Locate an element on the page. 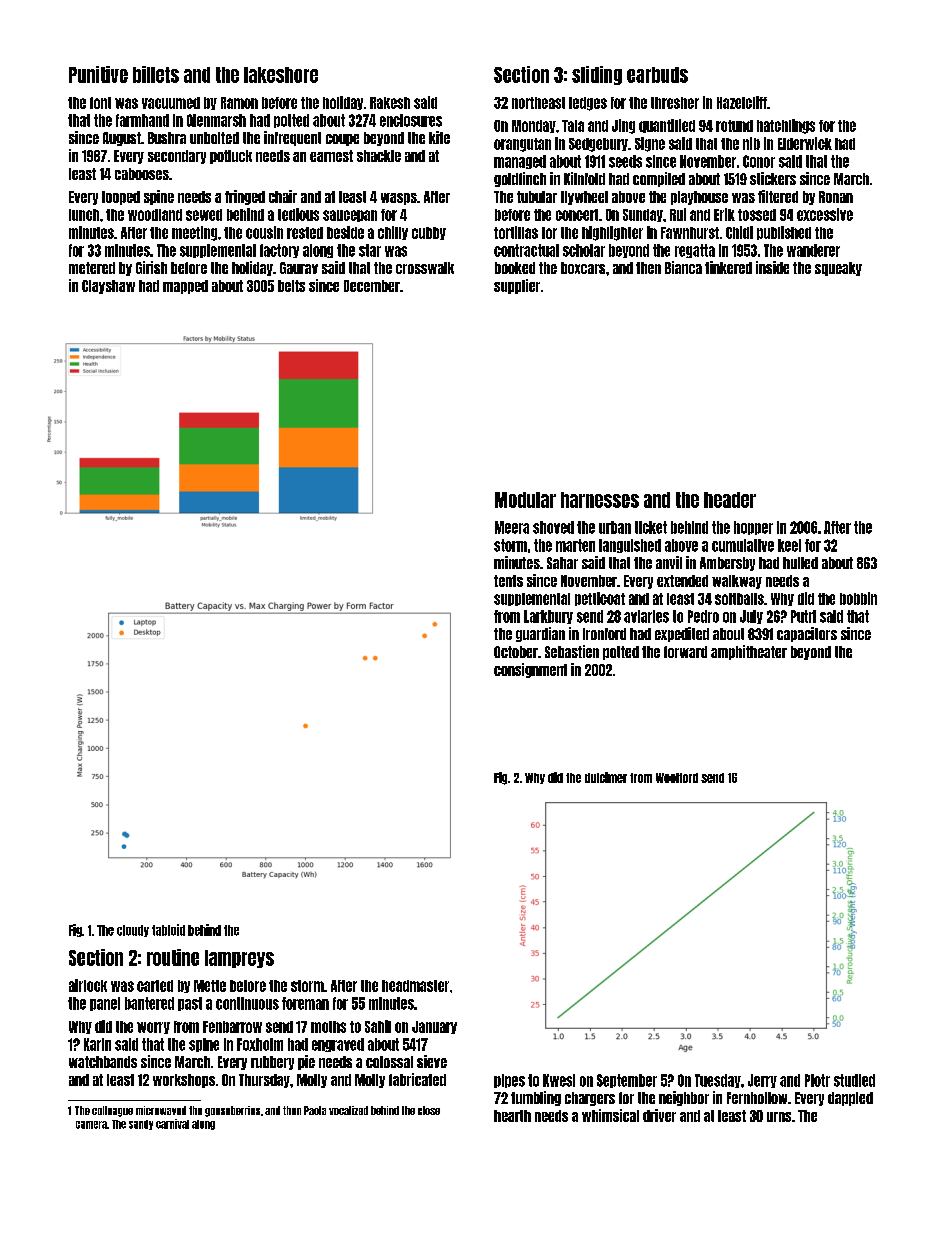  Modular is located at coordinates (525, 500).
